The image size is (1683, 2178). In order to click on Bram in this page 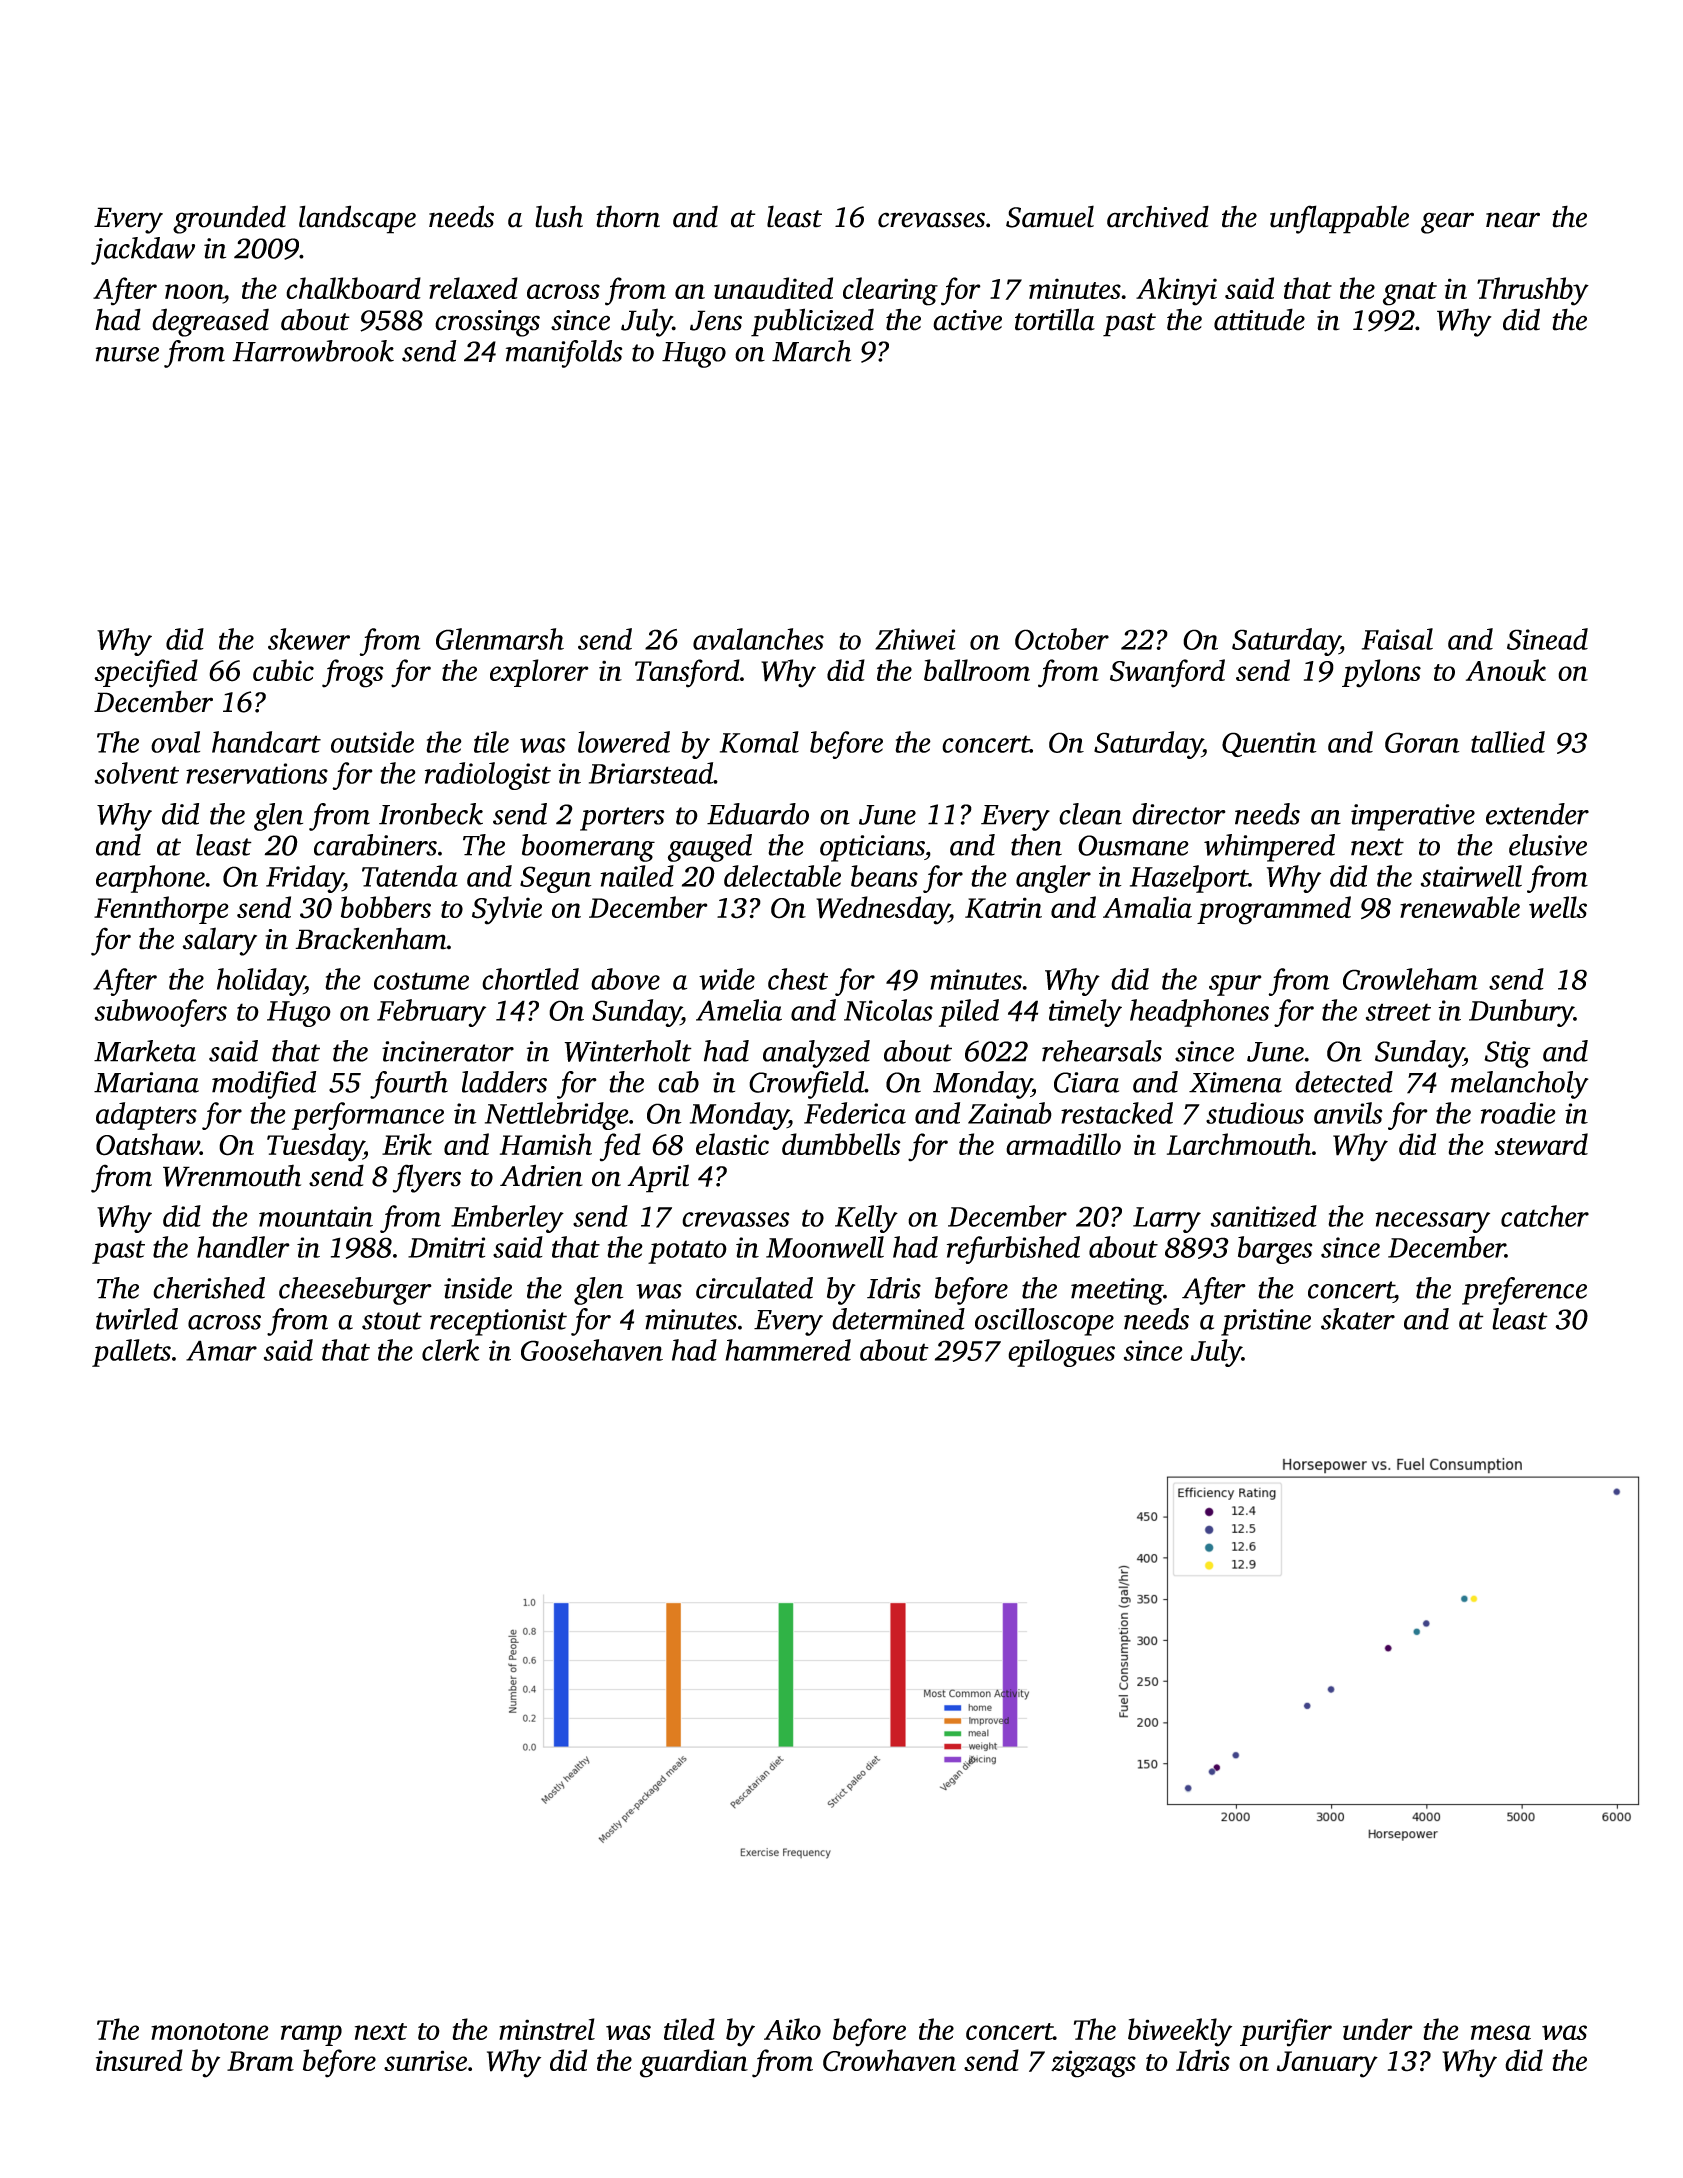, I will do `click(260, 2061)`.
